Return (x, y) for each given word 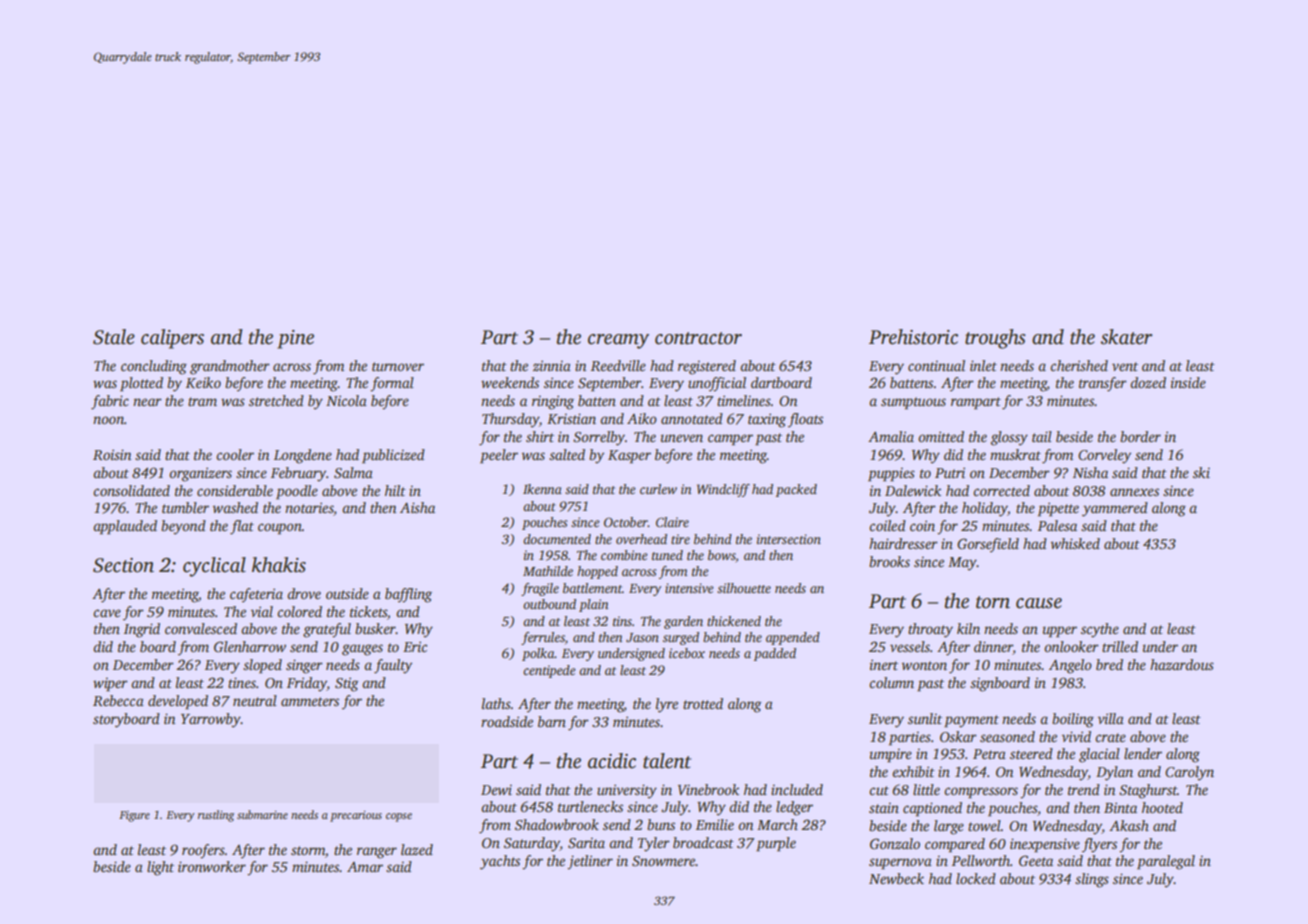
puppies (891, 474)
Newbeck (896, 878)
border (1140, 436)
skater (1126, 337)
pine (295, 339)
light (160, 868)
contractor (698, 338)
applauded (125, 527)
